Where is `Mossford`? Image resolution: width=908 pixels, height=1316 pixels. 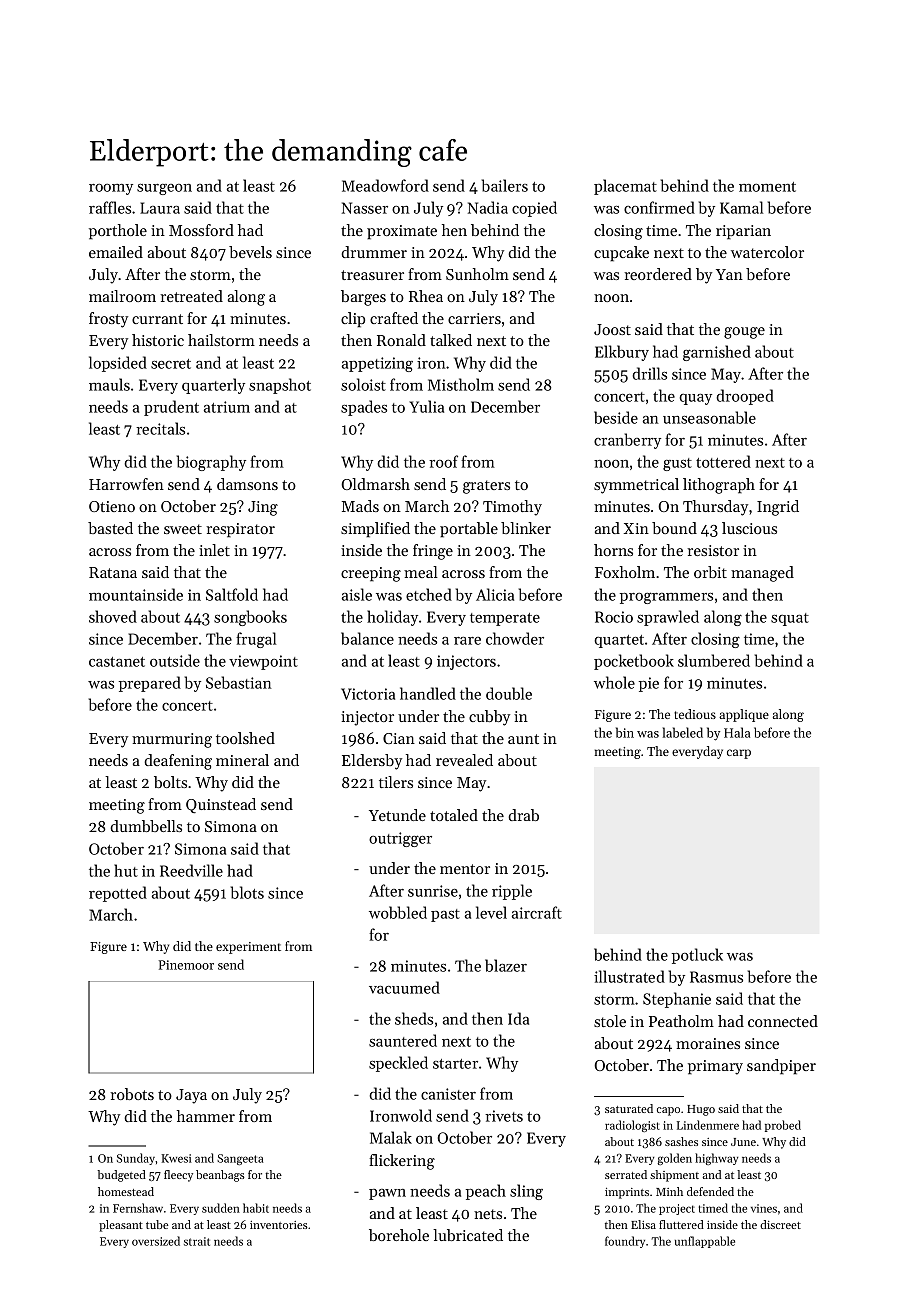 Mossford is located at coordinates (201, 230).
